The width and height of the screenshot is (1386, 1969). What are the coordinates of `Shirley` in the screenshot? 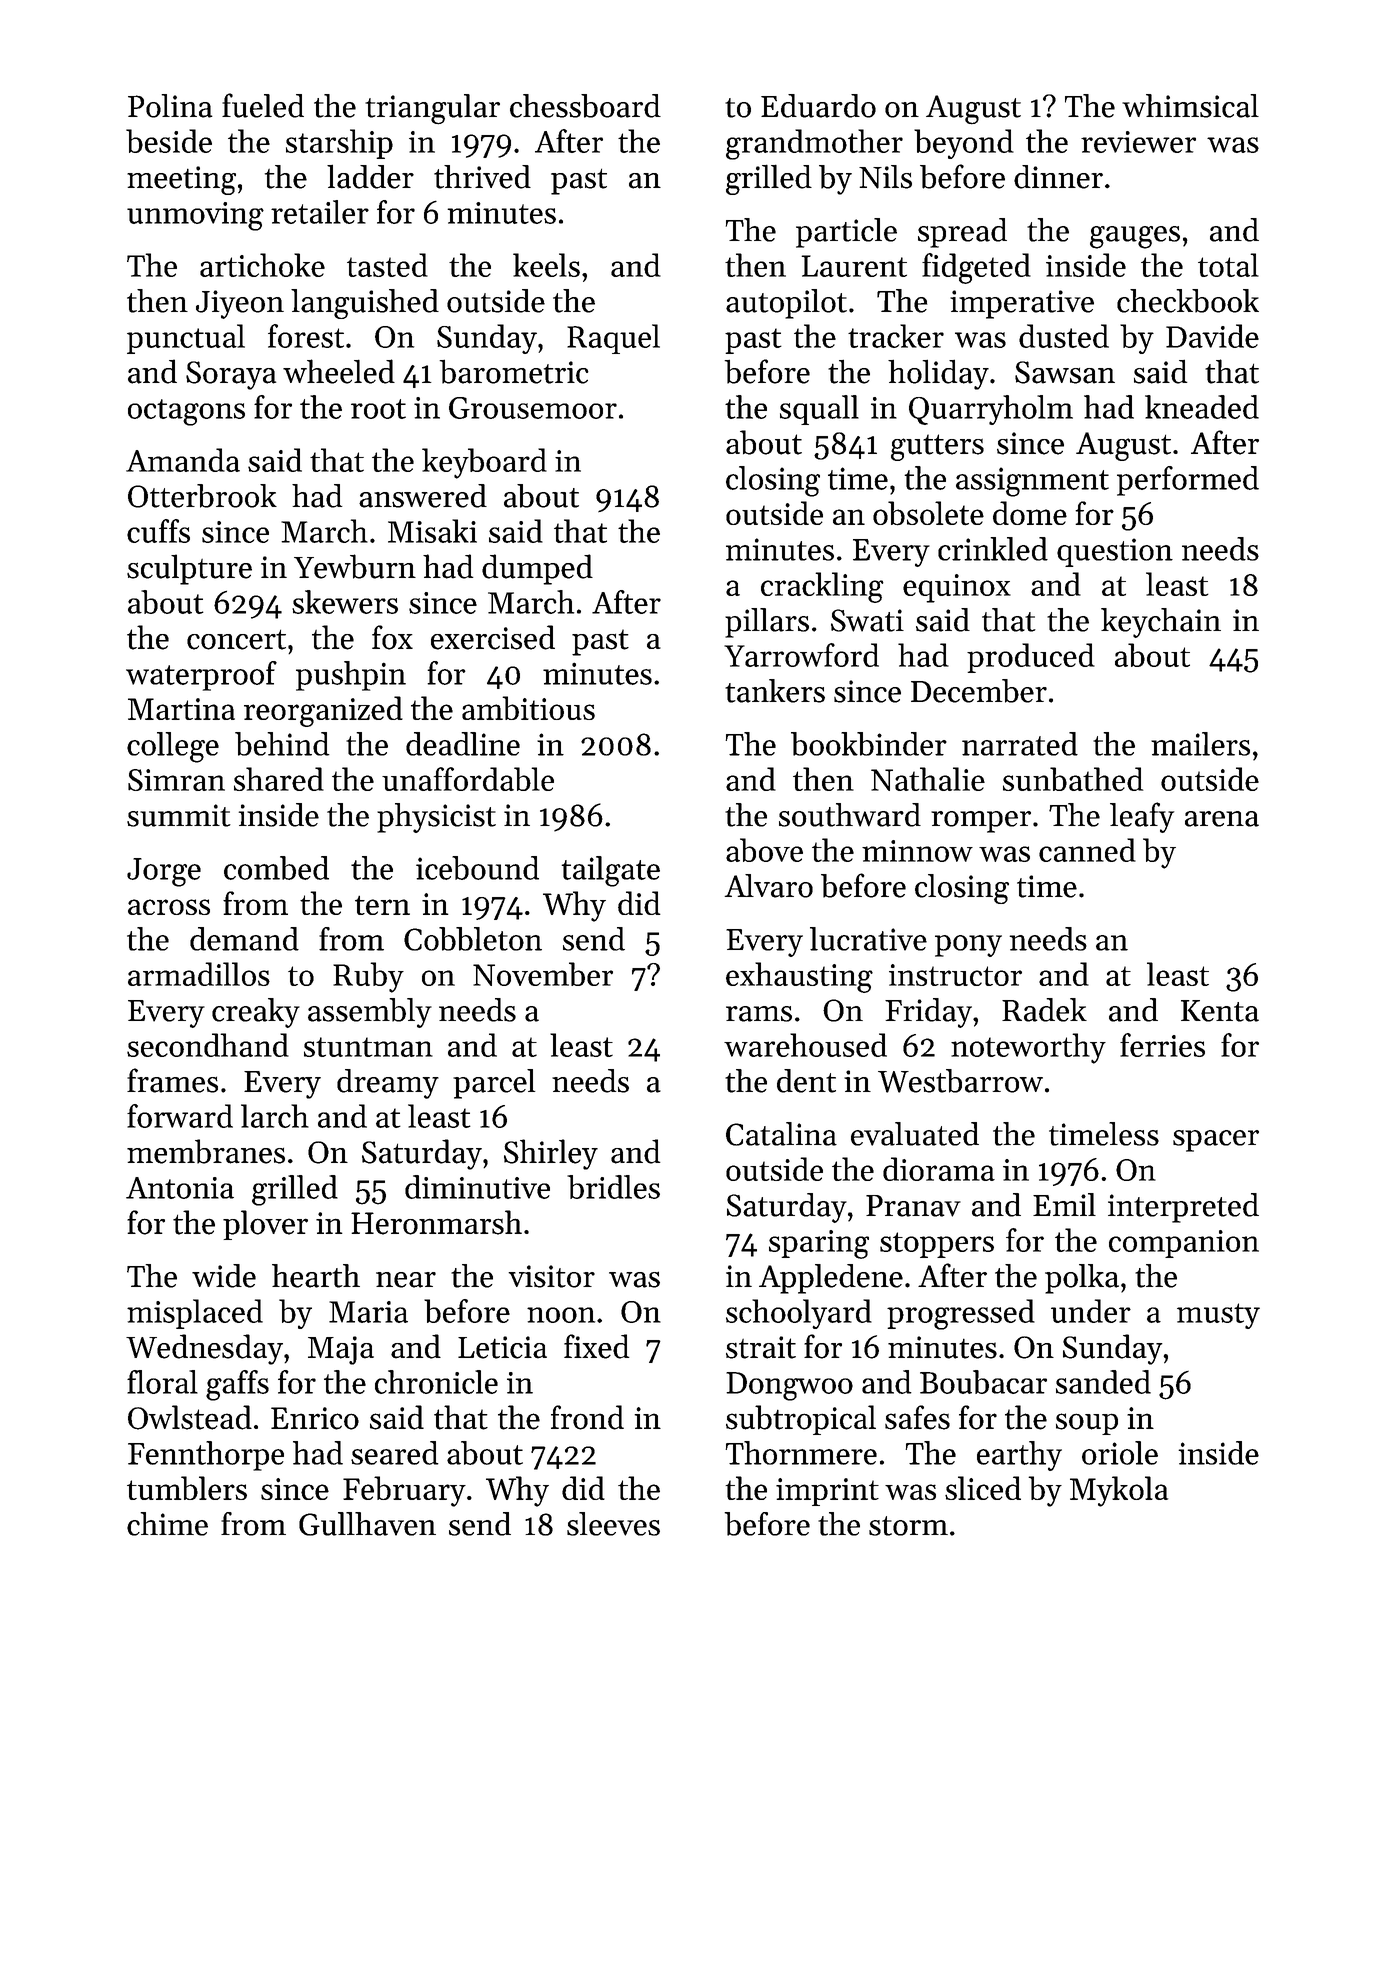 It's located at (551, 1154).
